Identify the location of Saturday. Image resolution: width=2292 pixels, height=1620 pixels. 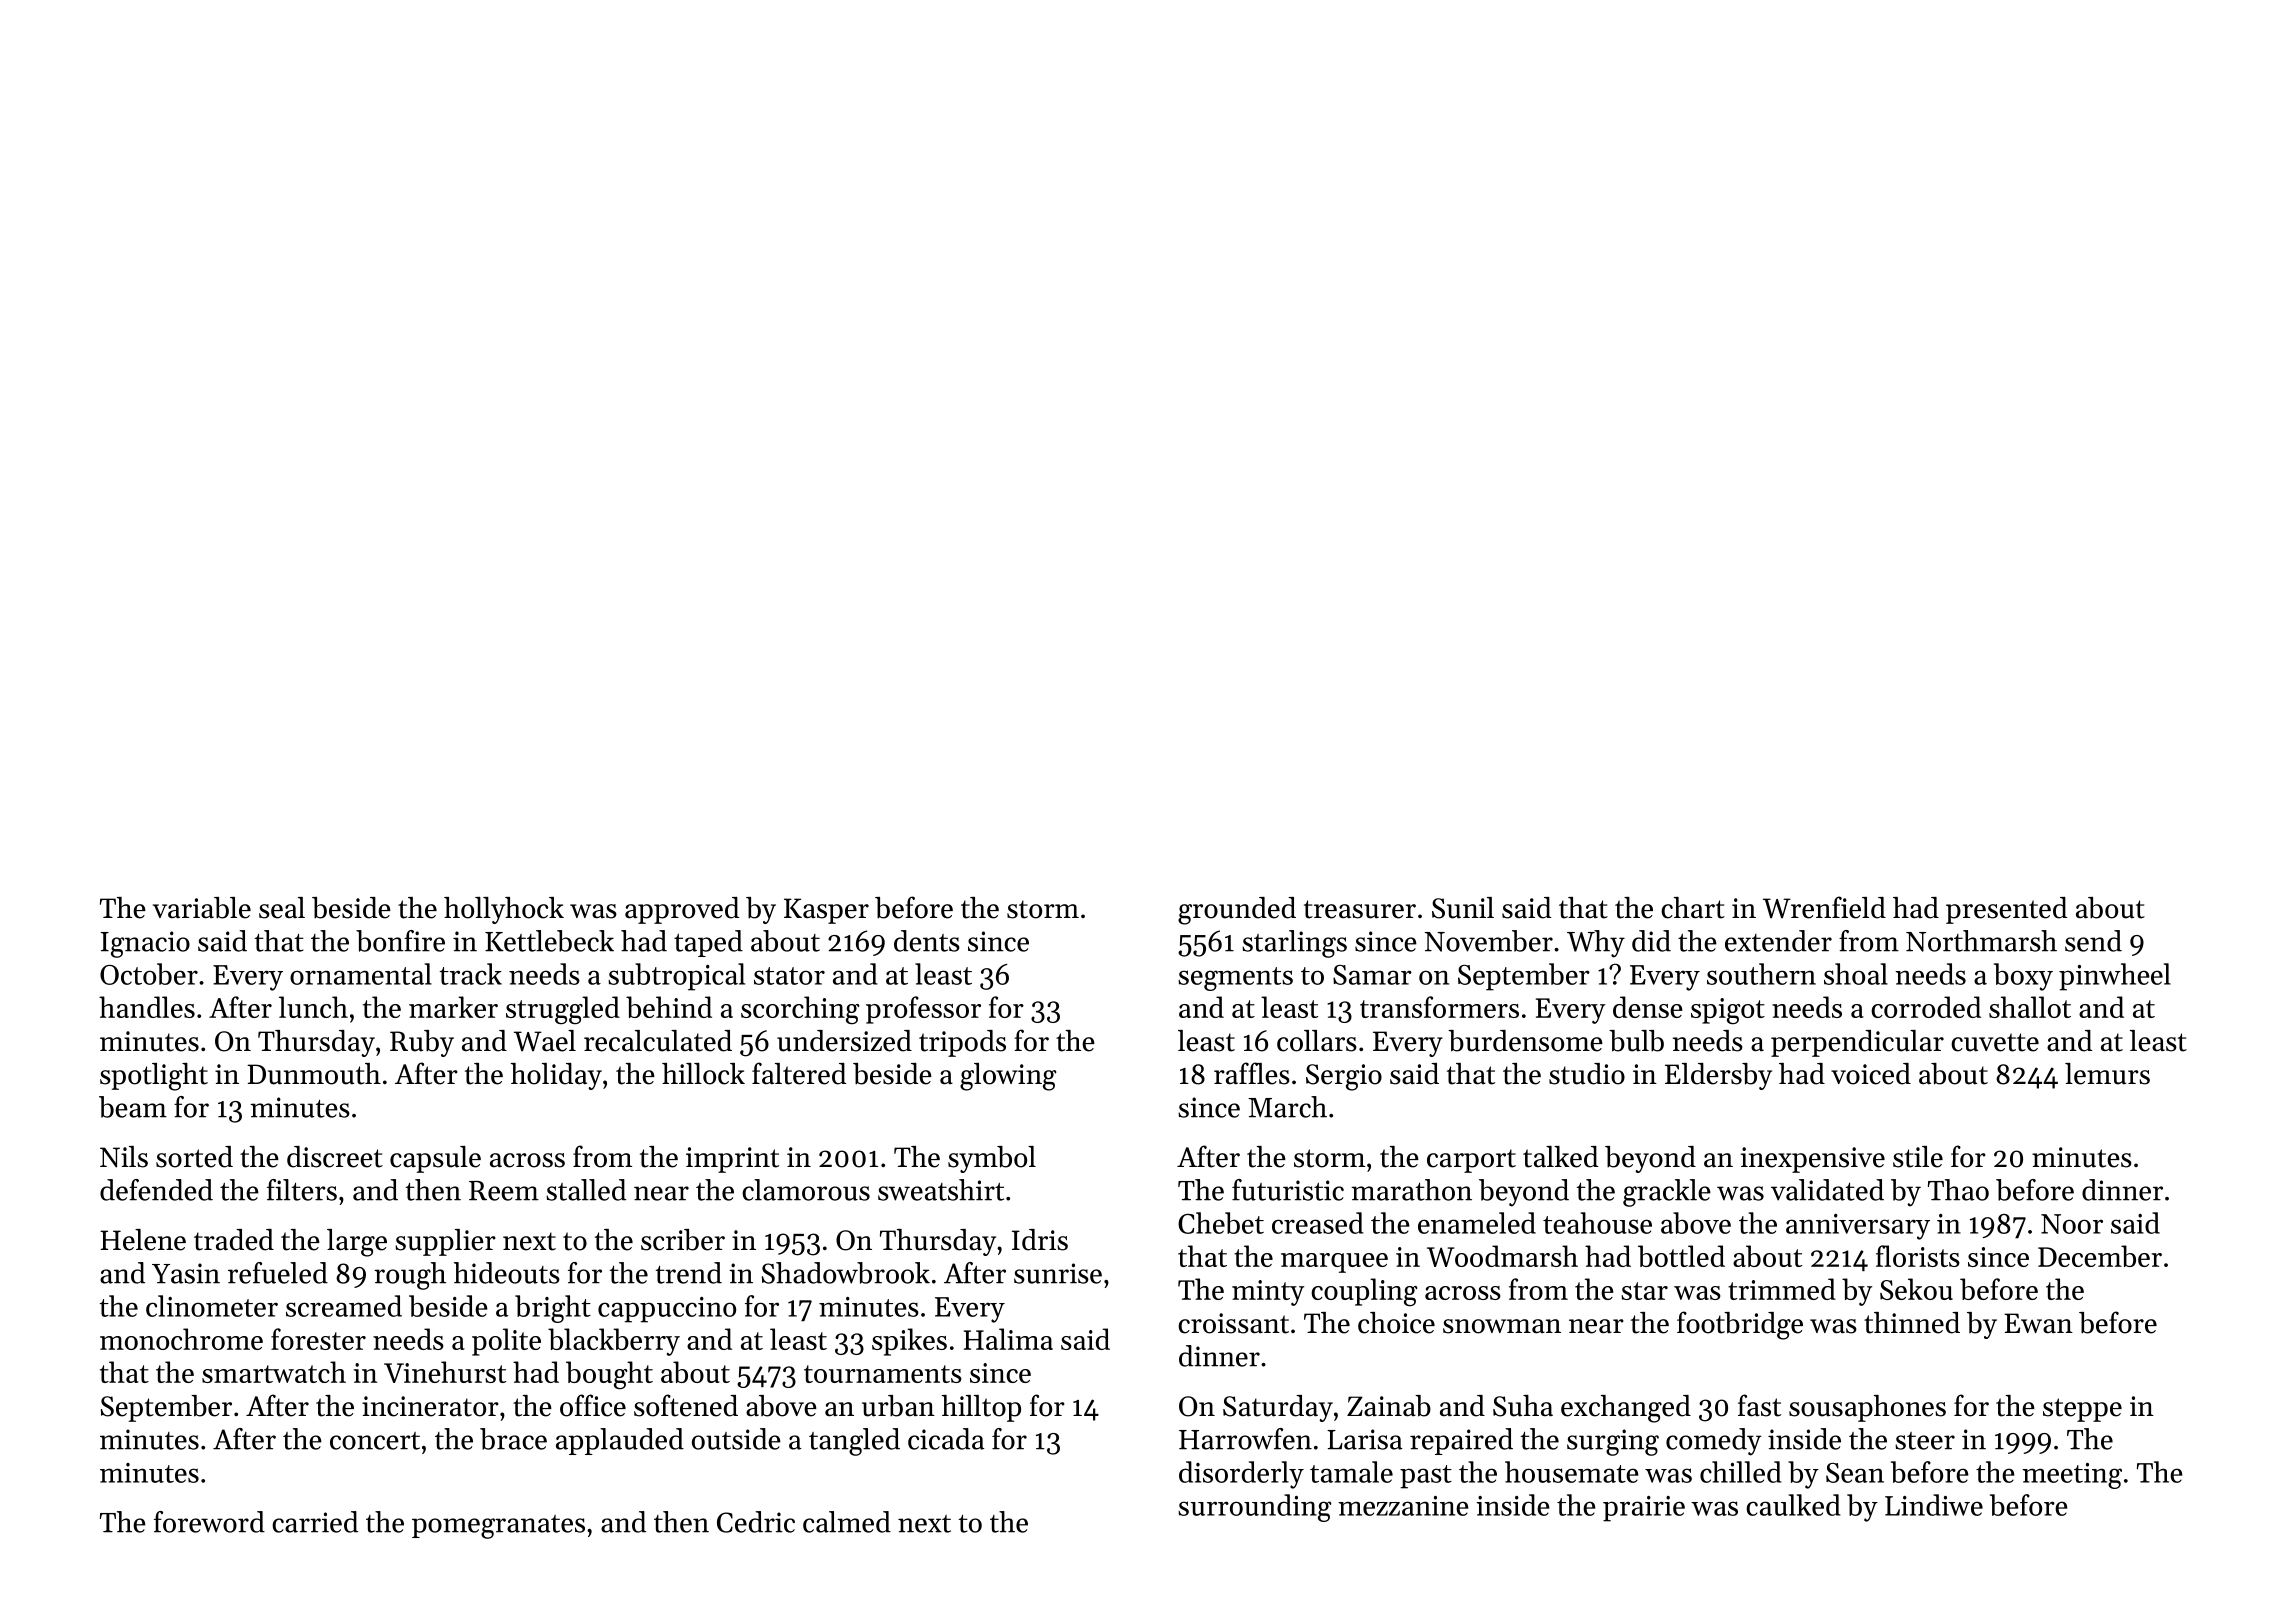
(1278, 1408).
